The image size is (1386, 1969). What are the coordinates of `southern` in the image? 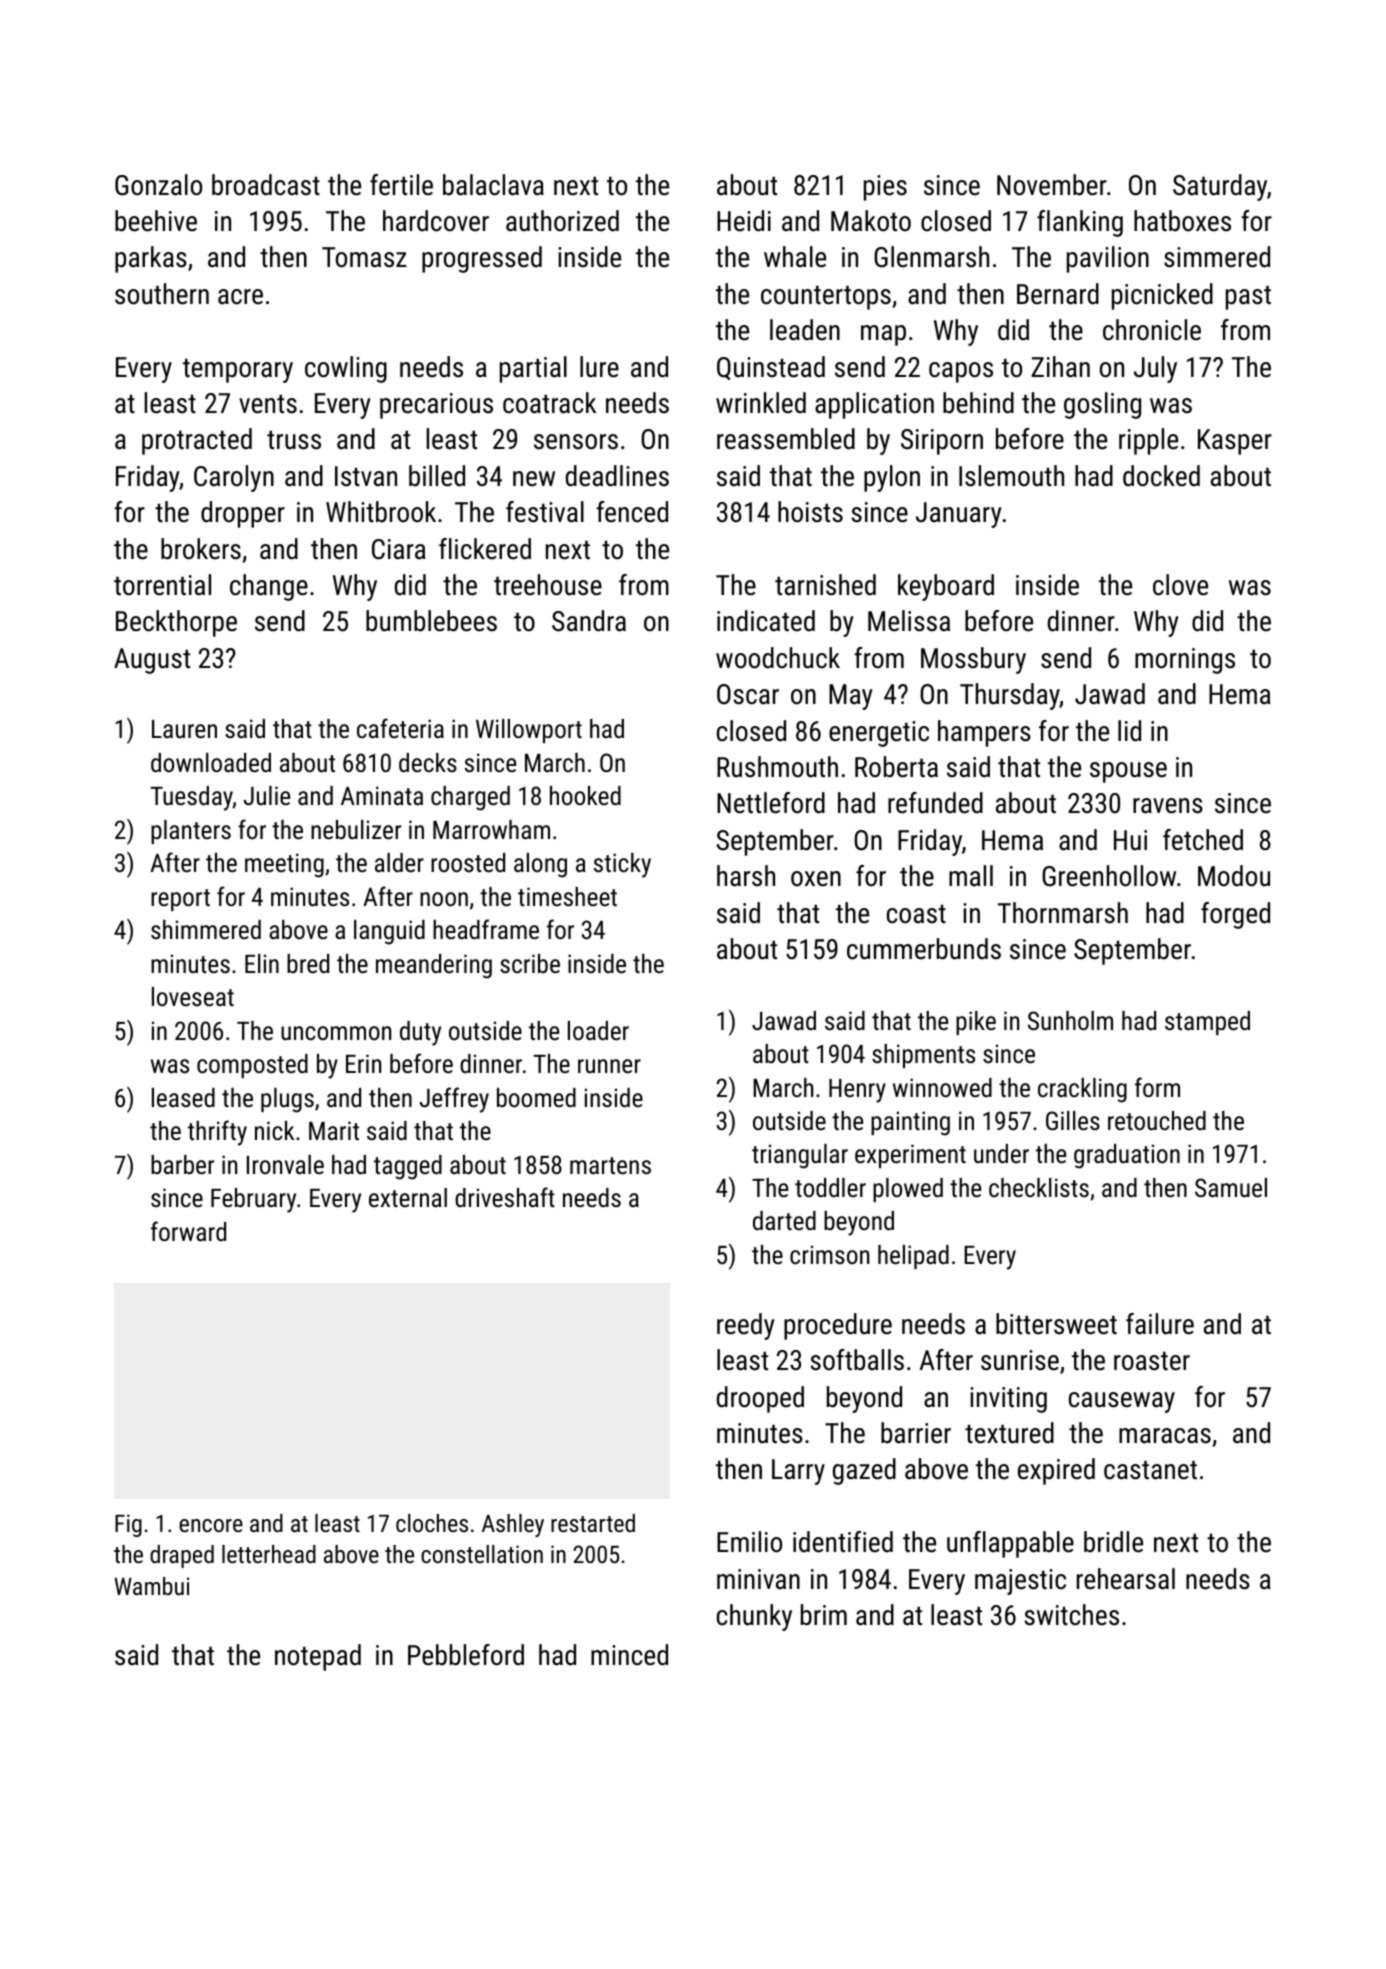 It's located at (162, 294).
